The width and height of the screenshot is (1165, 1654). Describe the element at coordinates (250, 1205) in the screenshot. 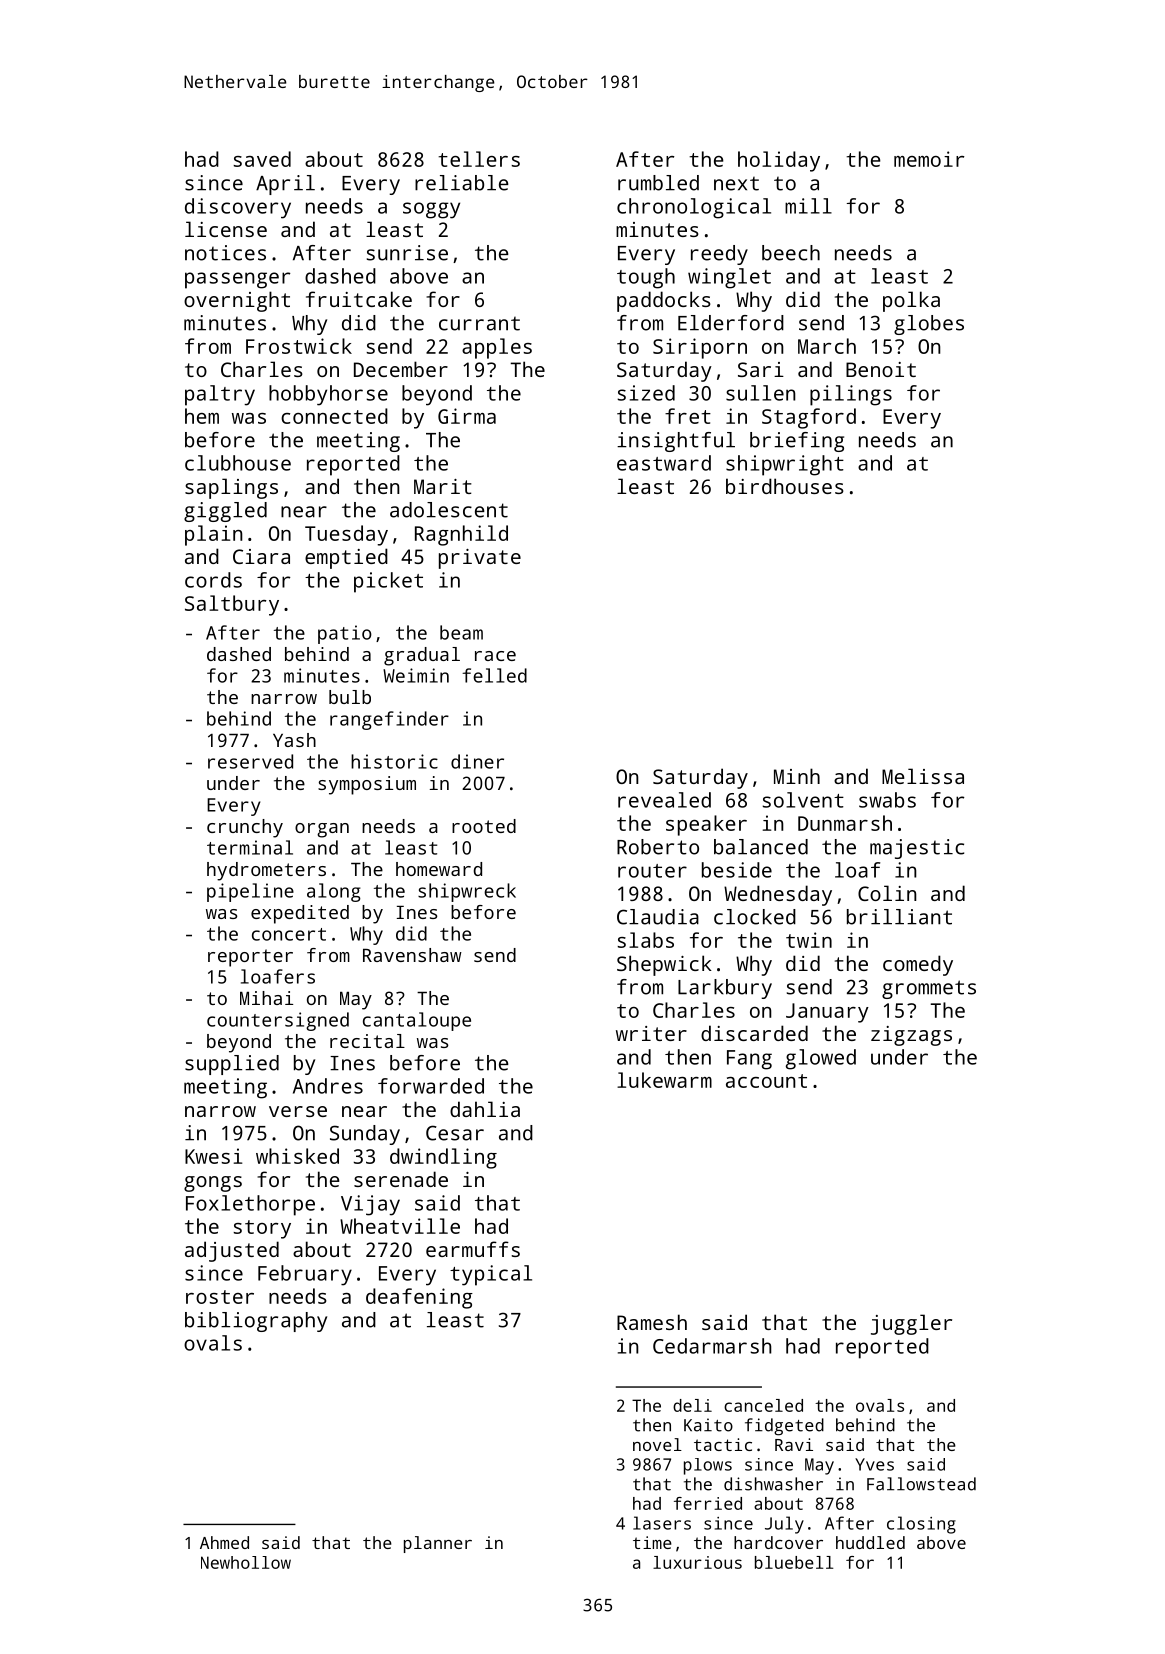

I see `Foxlethorpe` at that location.
